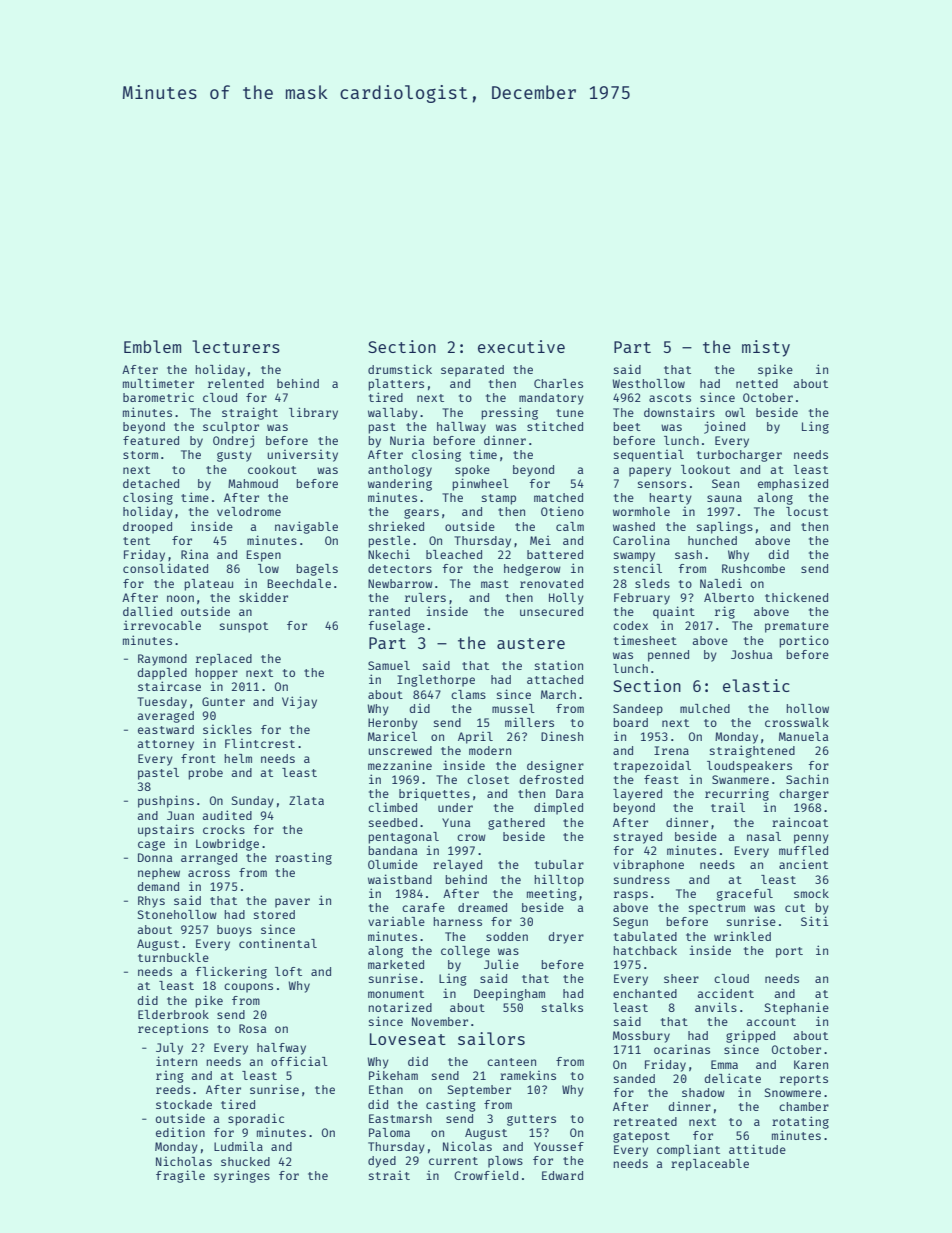  I want to click on pressing, so click(510, 413).
